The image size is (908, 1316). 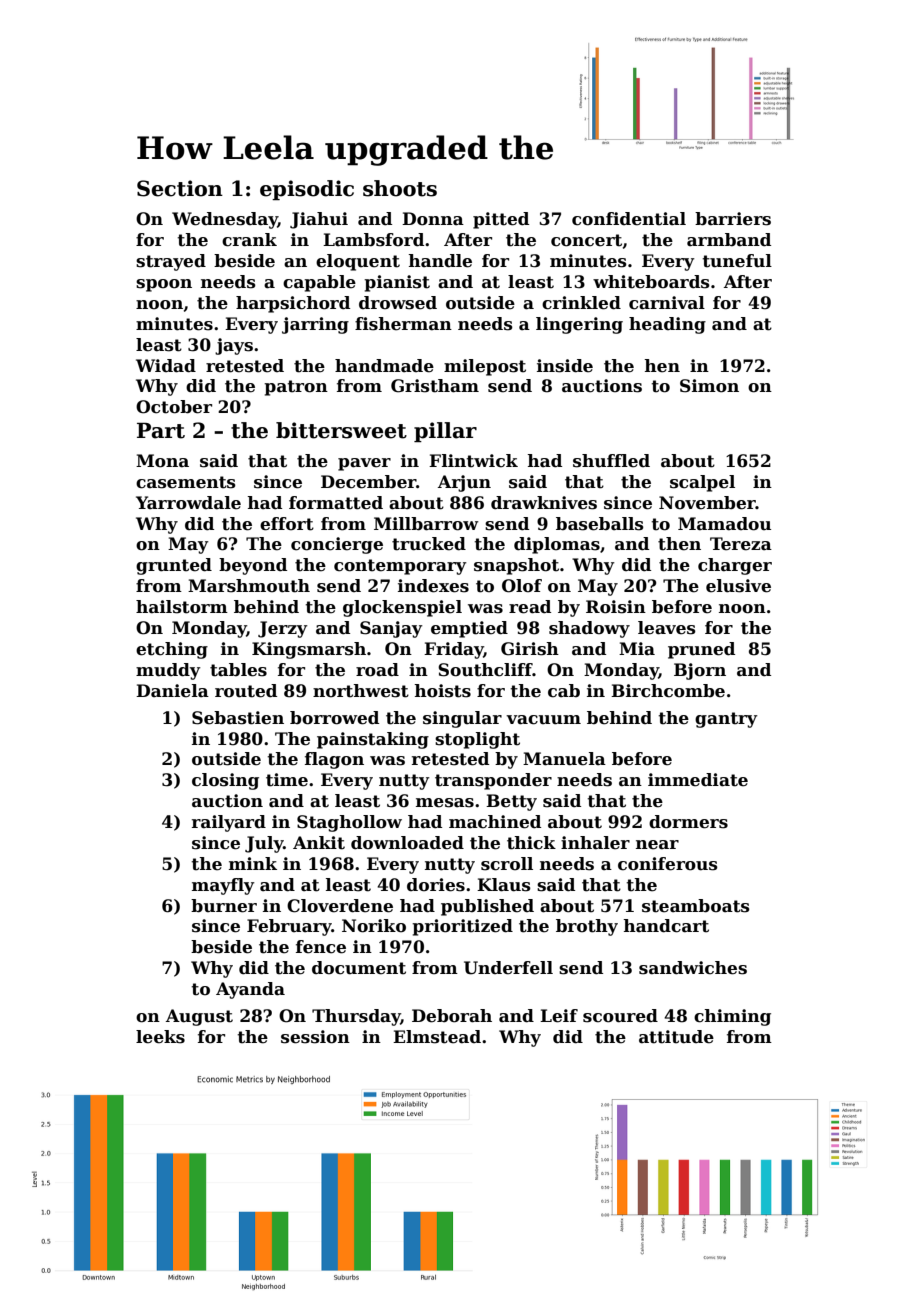 What do you see at coordinates (180, 188) in the screenshot?
I see `Section` at bounding box center [180, 188].
